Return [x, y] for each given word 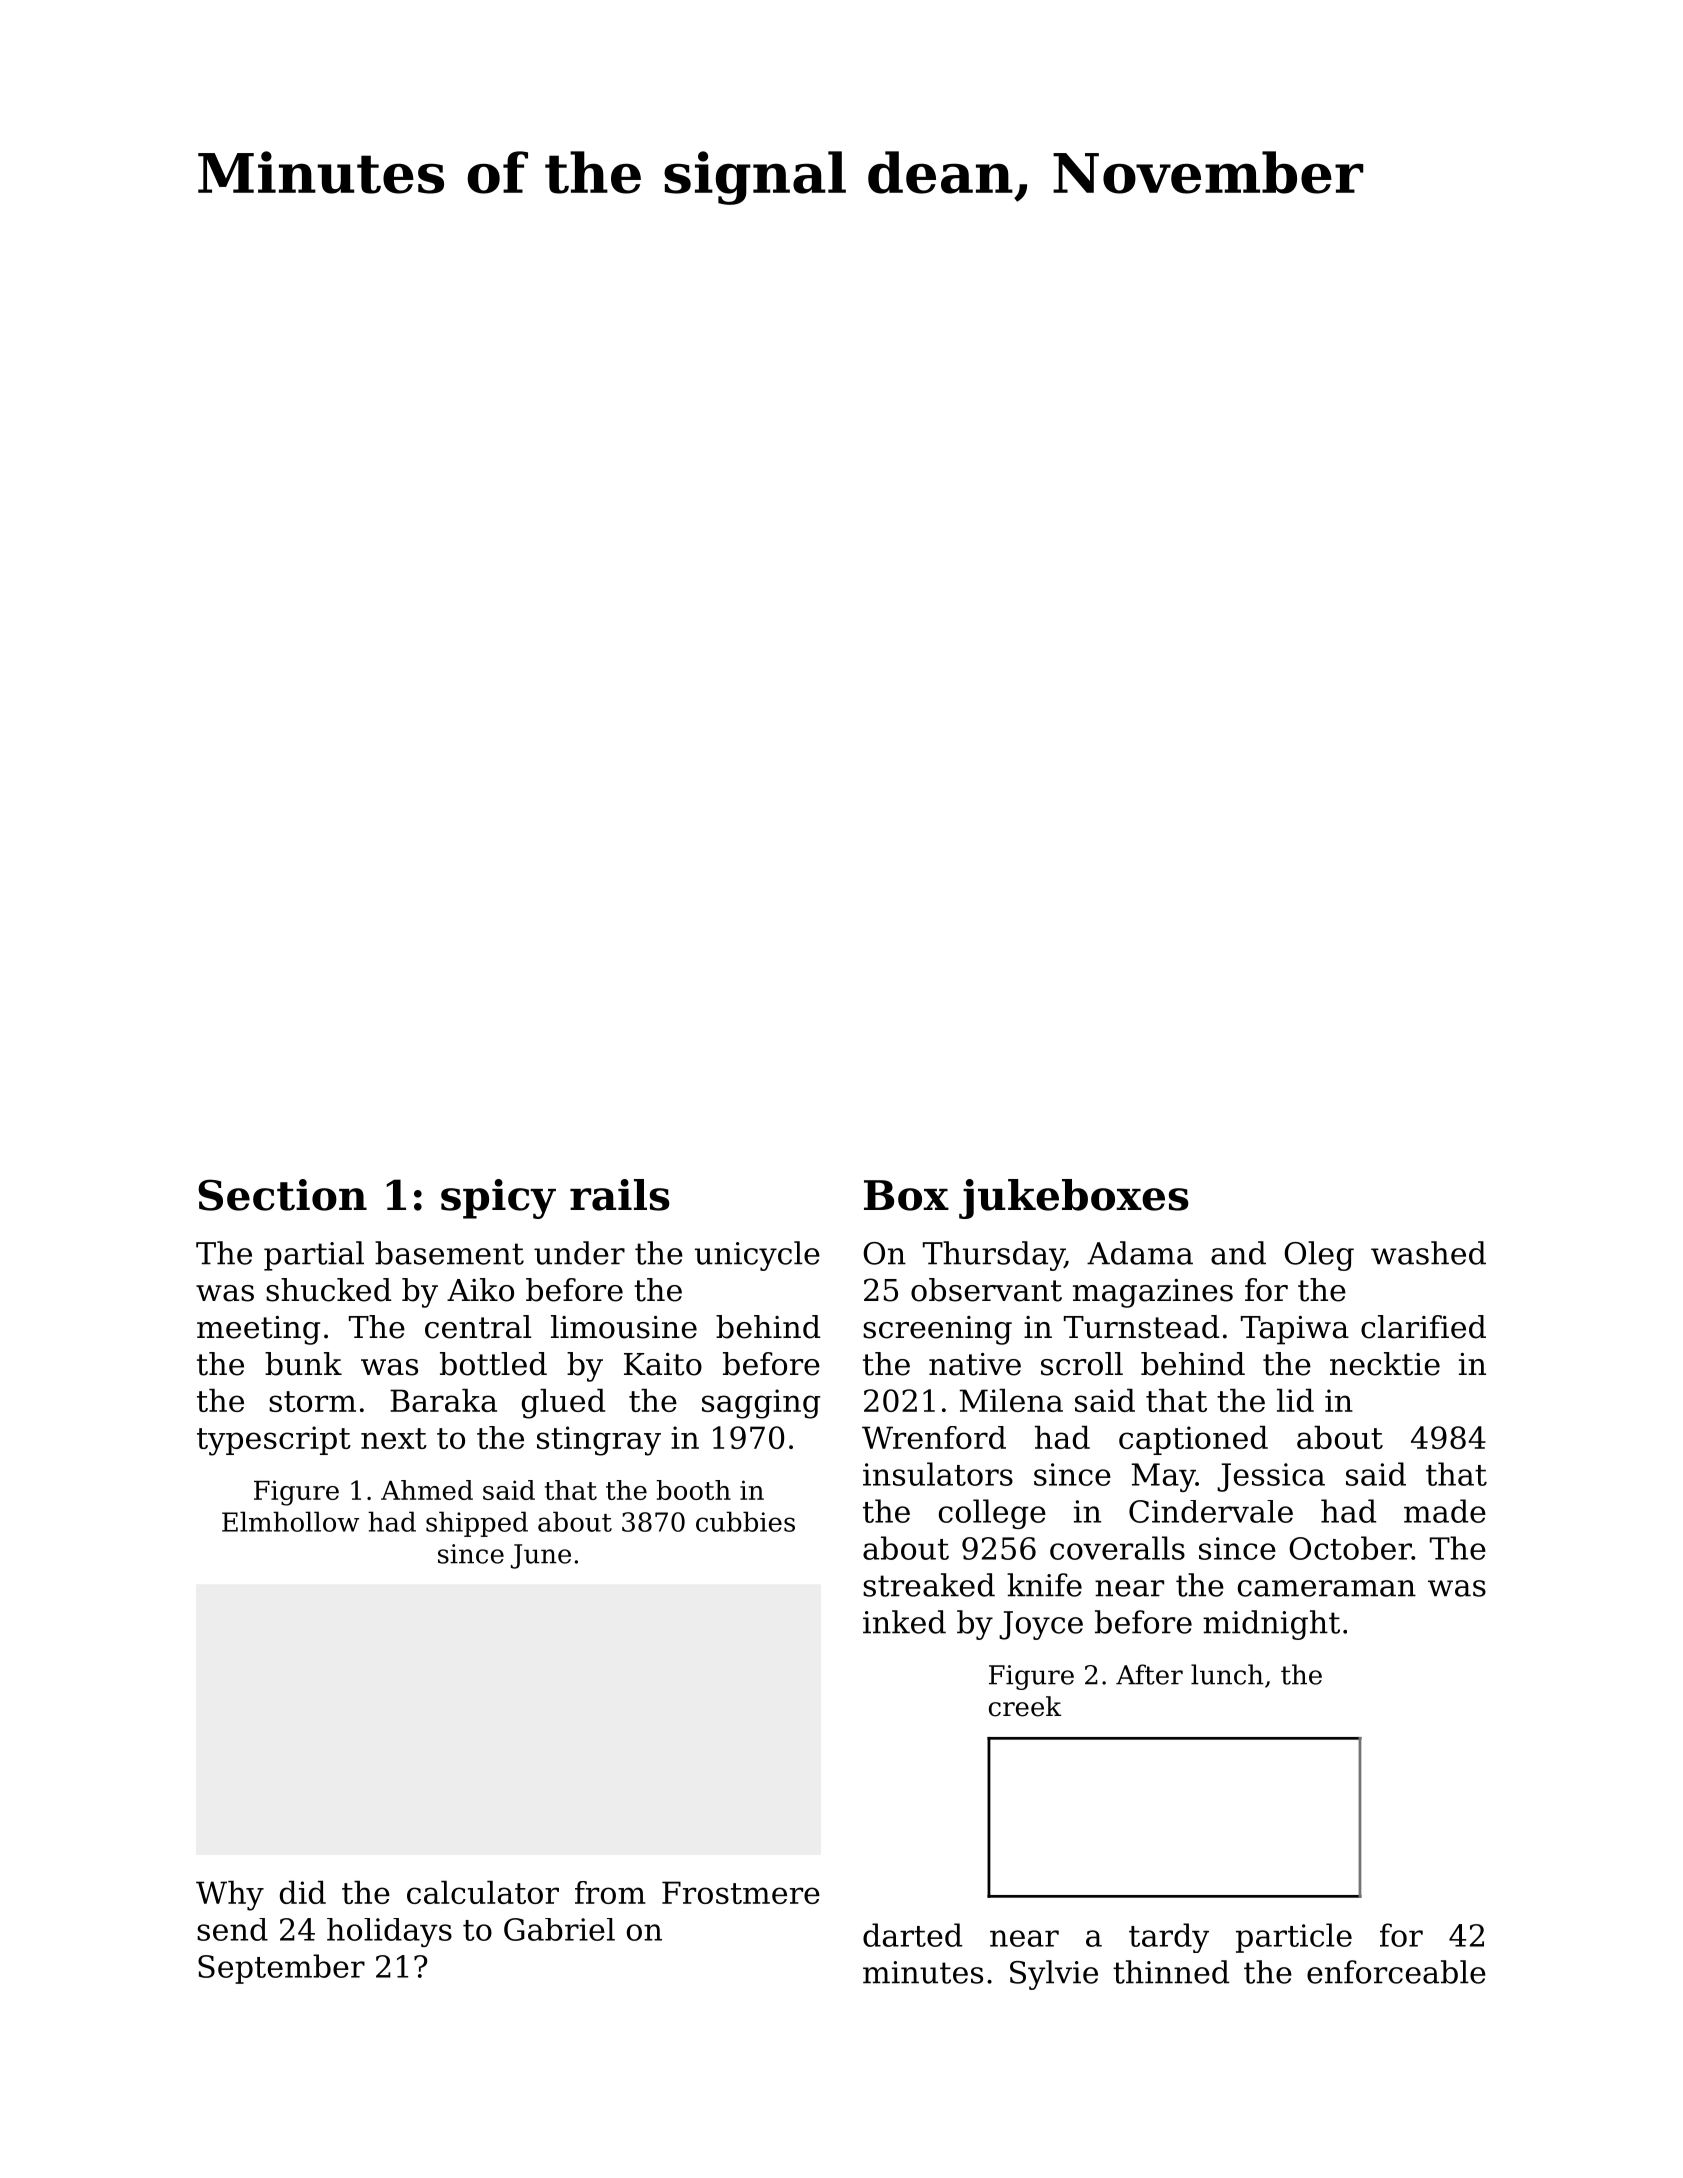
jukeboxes [1074, 1199]
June [541, 1556]
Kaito [663, 1364]
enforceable [1396, 1972]
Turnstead [1141, 1327]
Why [230, 1896]
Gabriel [559, 1929]
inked [904, 1622]
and [1238, 1253]
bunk [303, 1364]
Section [282, 1195]
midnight [1271, 1625]
